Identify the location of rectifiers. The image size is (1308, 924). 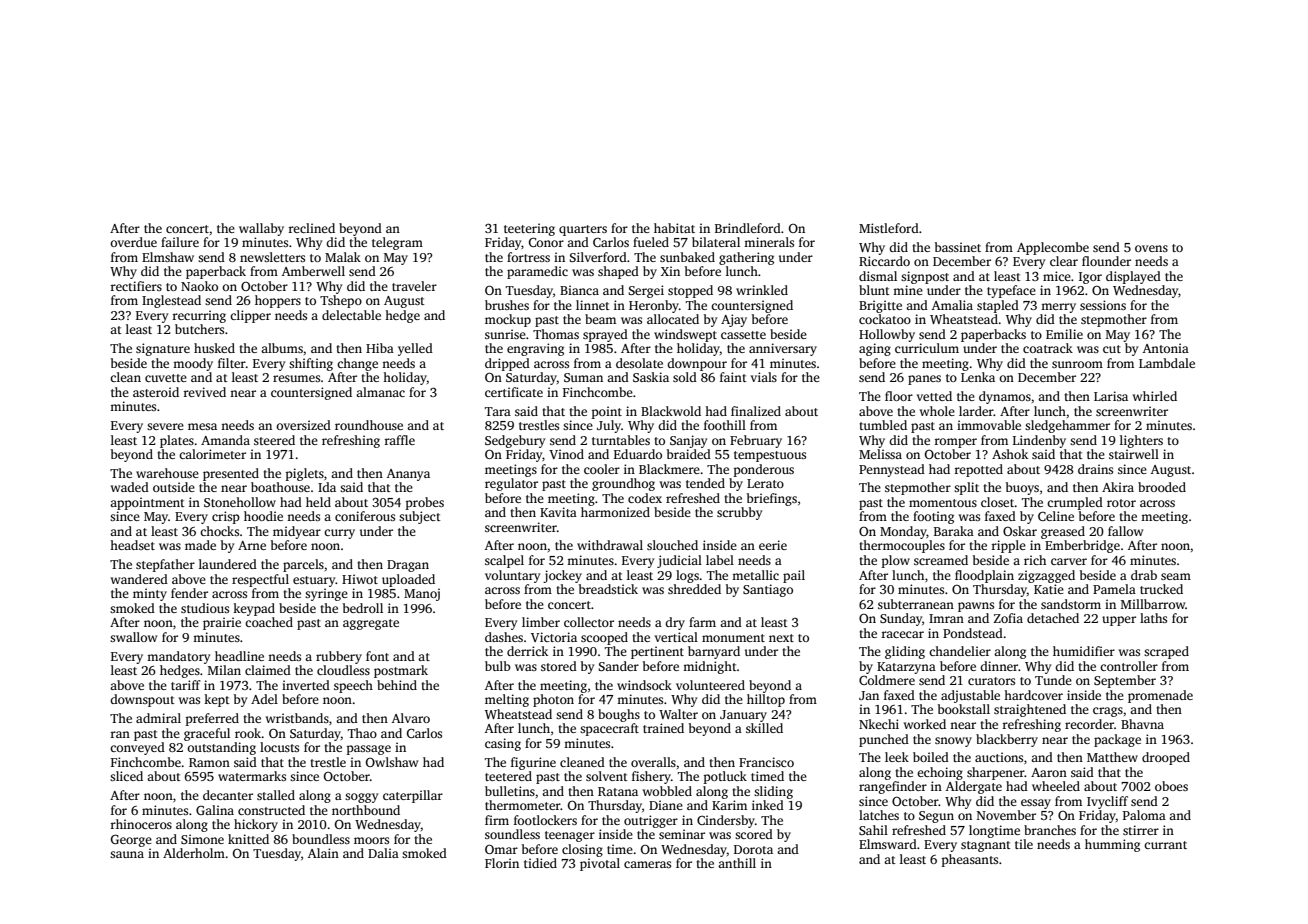
(136, 286).
